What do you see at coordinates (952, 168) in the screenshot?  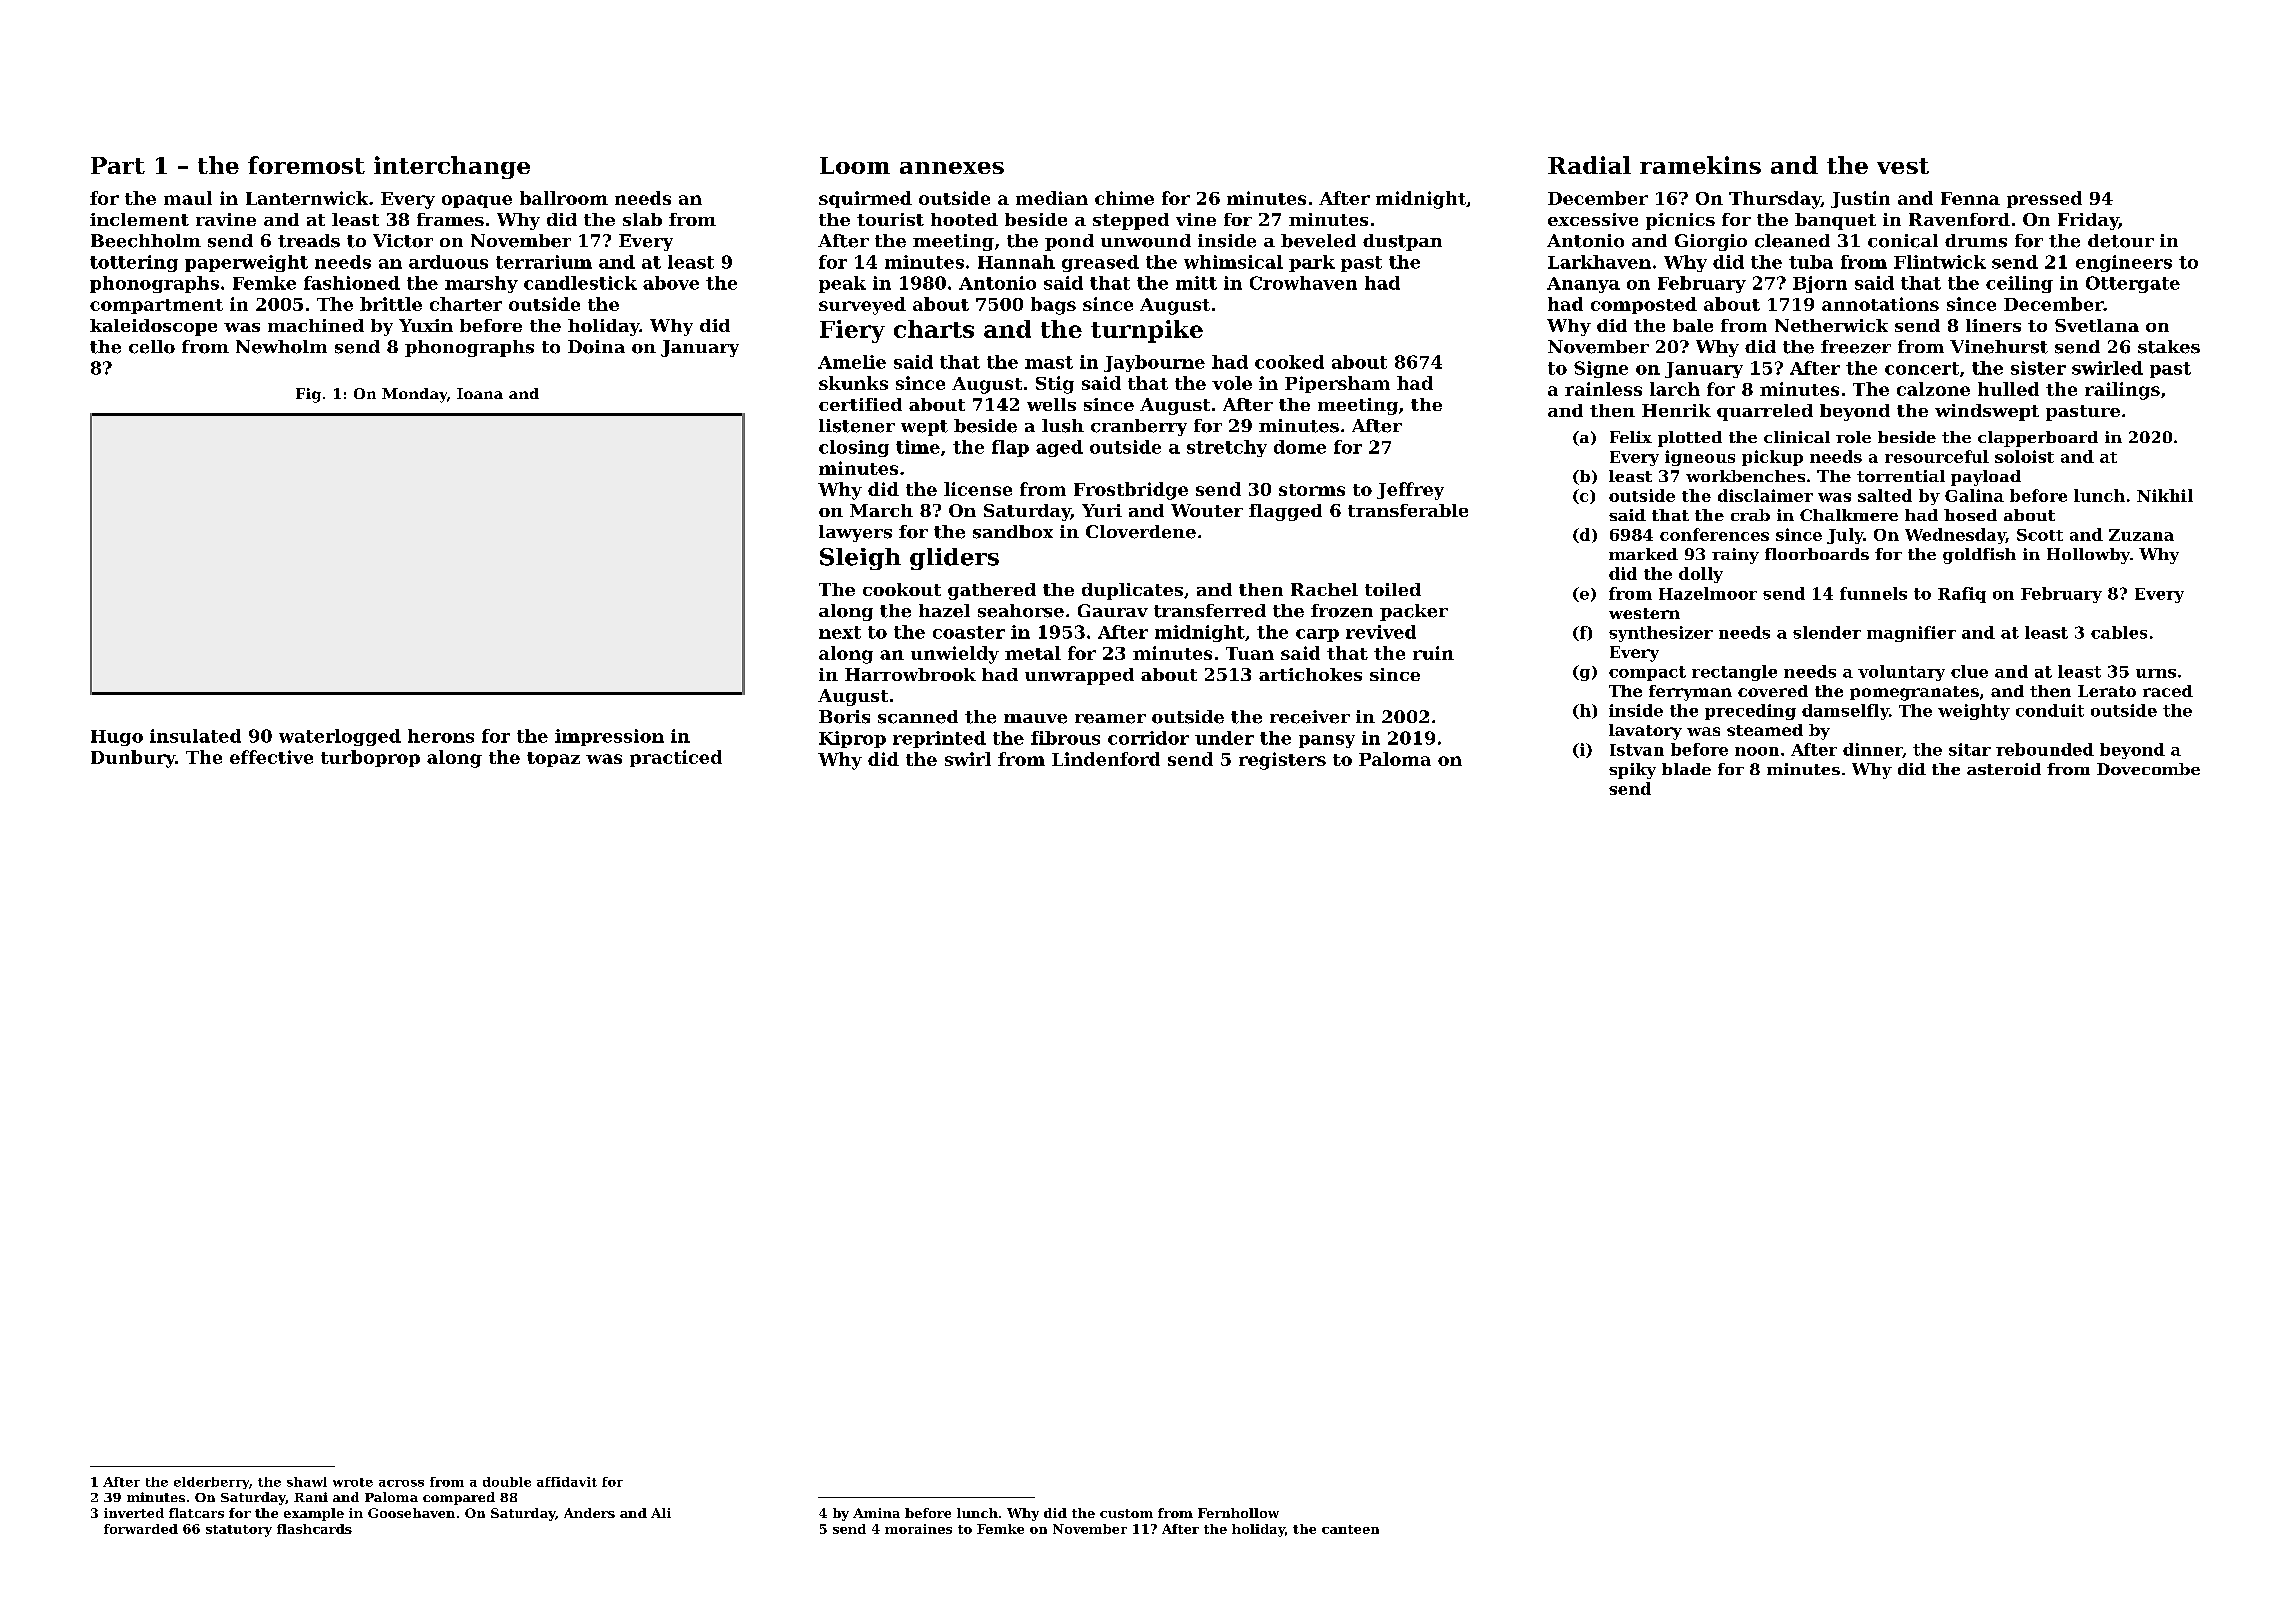 I see `annexes` at bounding box center [952, 168].
